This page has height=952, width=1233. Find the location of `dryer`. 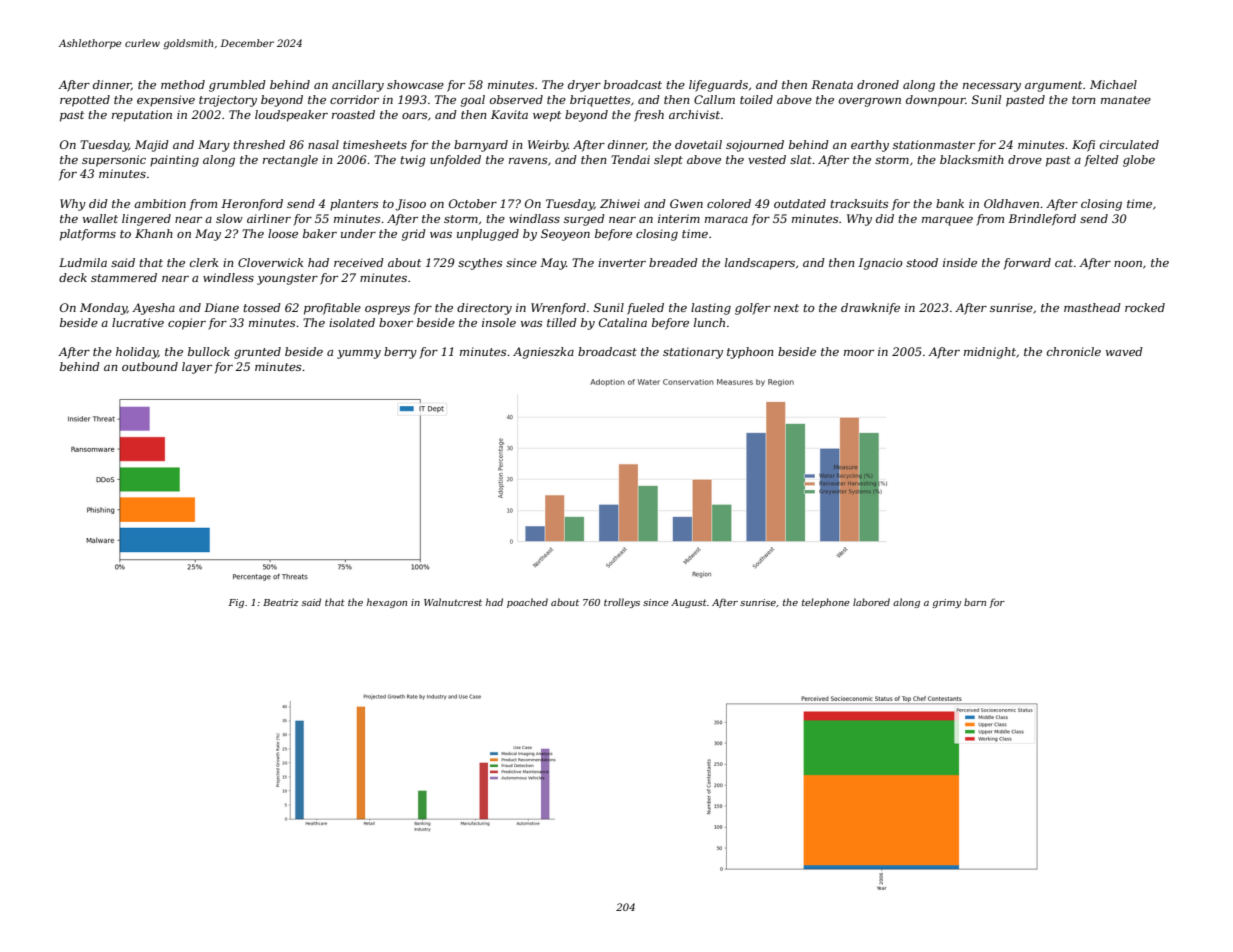

dryer is located at coordinates (584, 86).
